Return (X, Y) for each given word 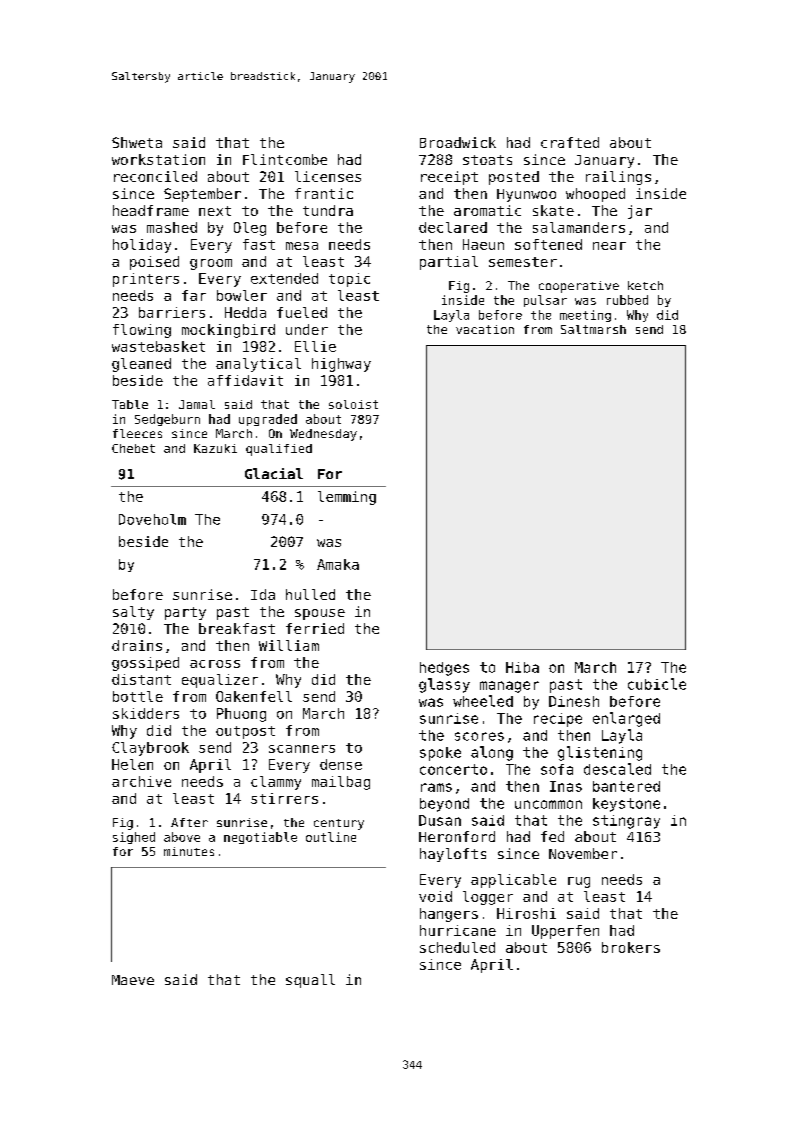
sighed (134, 838)
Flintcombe (285, 159)
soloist (353, 404)
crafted (570, 142)
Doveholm (152, 519)
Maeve (133, 980)
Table (130, 404)
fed (552, 836)
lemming (347, 498)
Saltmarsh (593, 329)
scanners (302, 749)
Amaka (338, 564)
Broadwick (458, 142)
